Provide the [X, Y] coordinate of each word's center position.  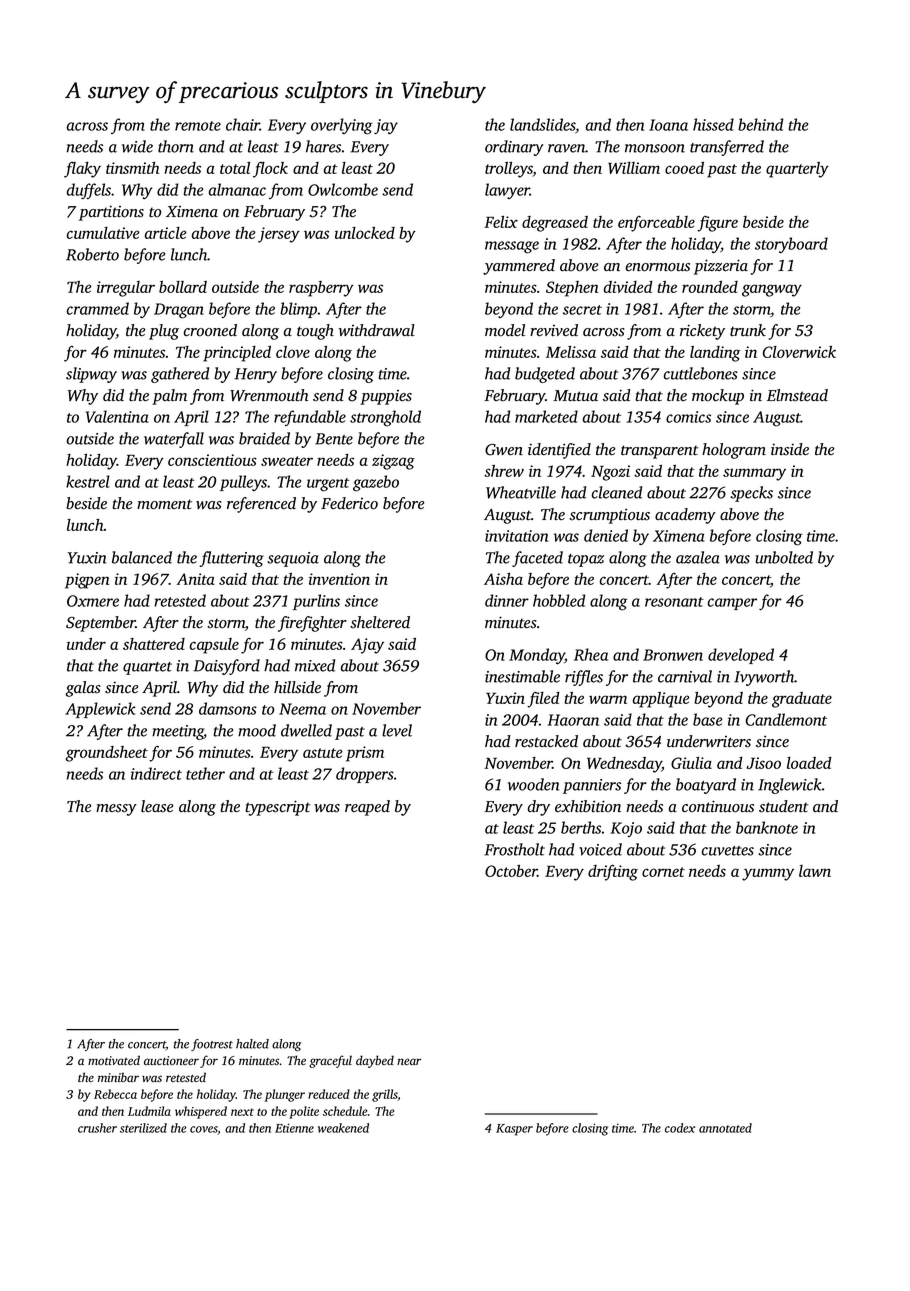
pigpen [87, 581]
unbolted [784, 557]
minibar [118, 1077]
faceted [537, 559]
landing [715, 354]
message [512, 247]
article [166, 233]
